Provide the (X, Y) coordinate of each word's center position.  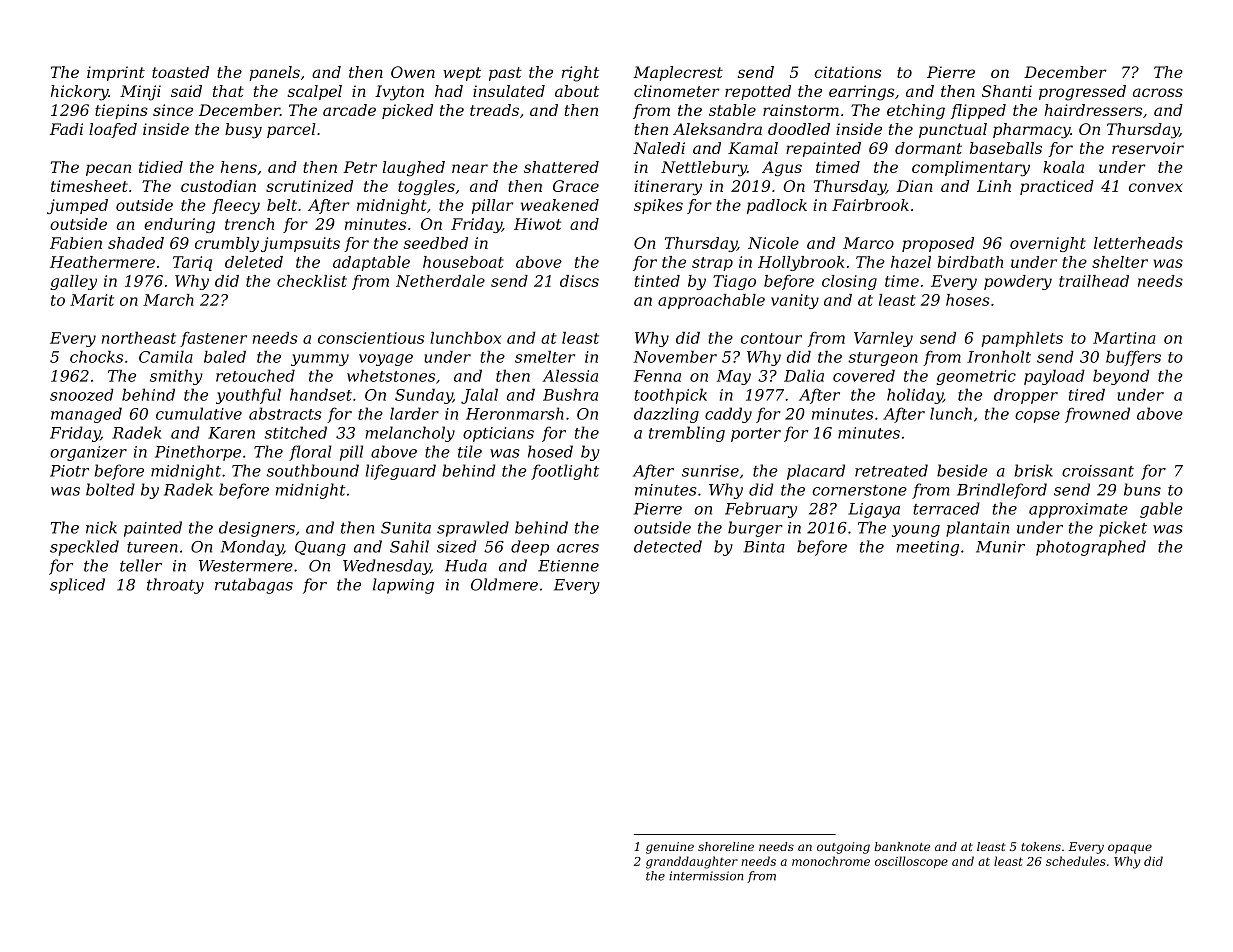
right (580, 74)
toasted (180, 72)
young (916, 531)
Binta (764, 547)
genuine (670, 848)
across (1158, 92)
